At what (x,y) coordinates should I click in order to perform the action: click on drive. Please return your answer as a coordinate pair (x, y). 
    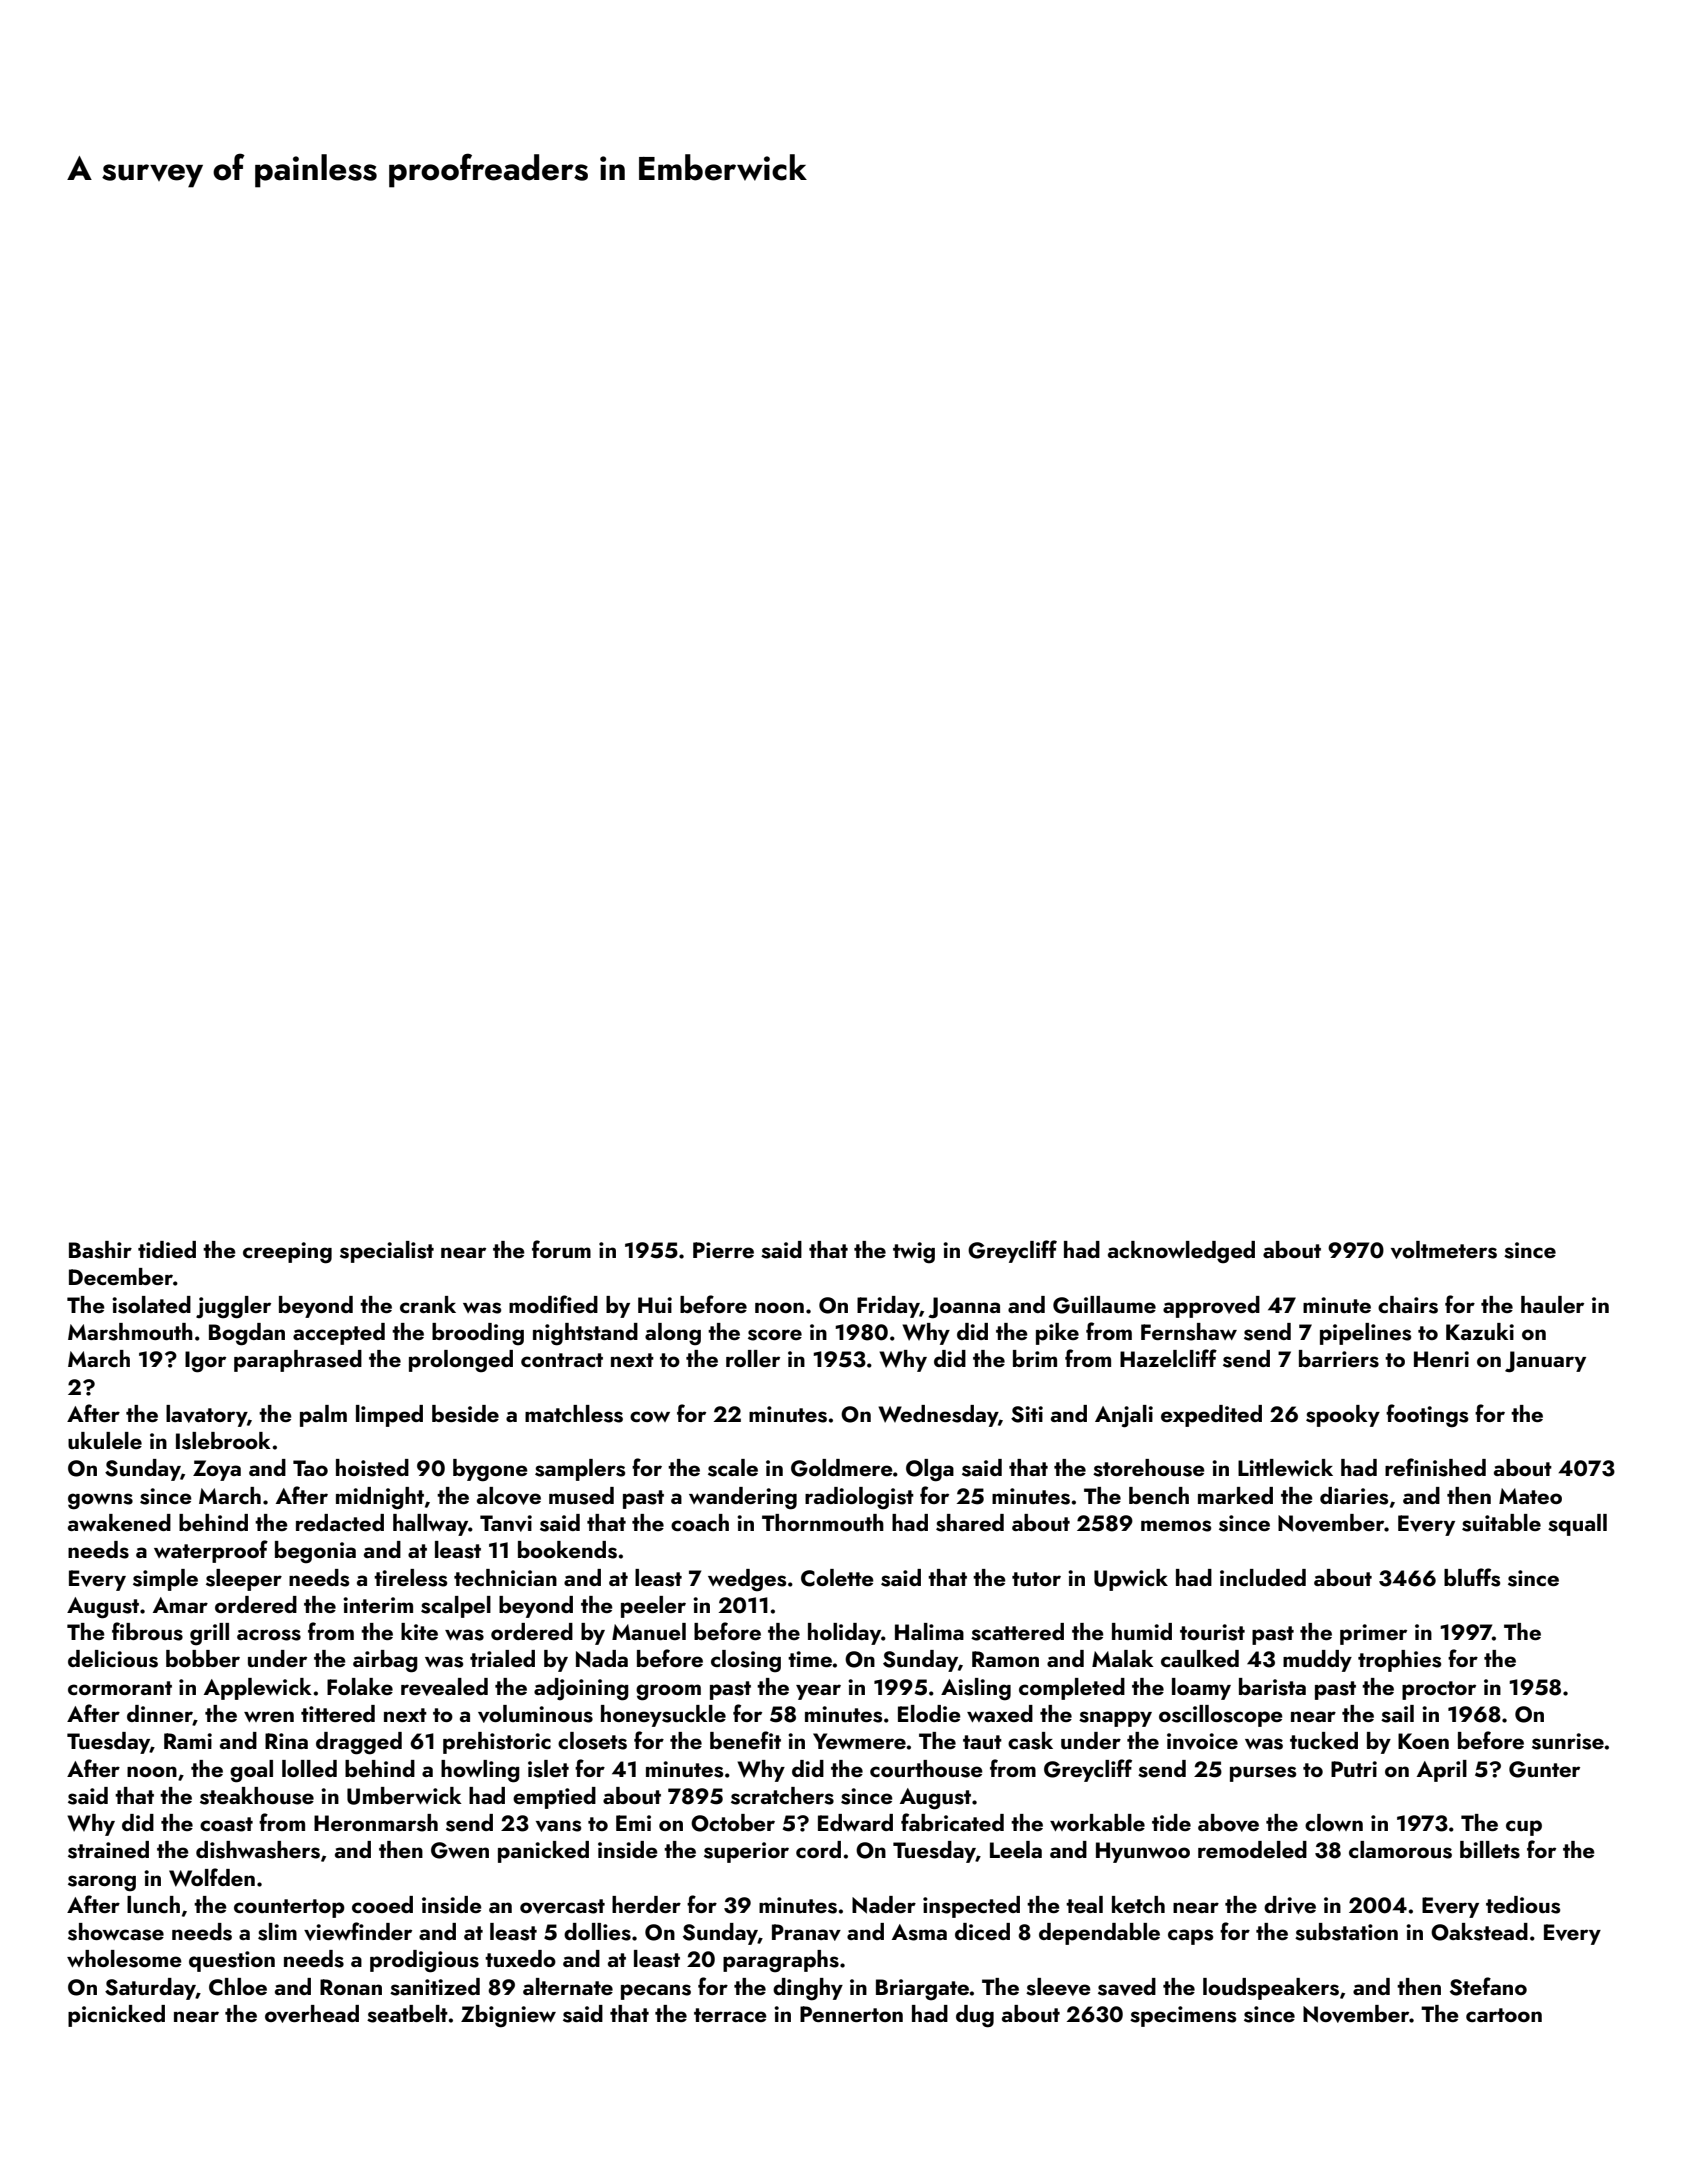
    Looking at the image, I should click on (1290, 1905).
